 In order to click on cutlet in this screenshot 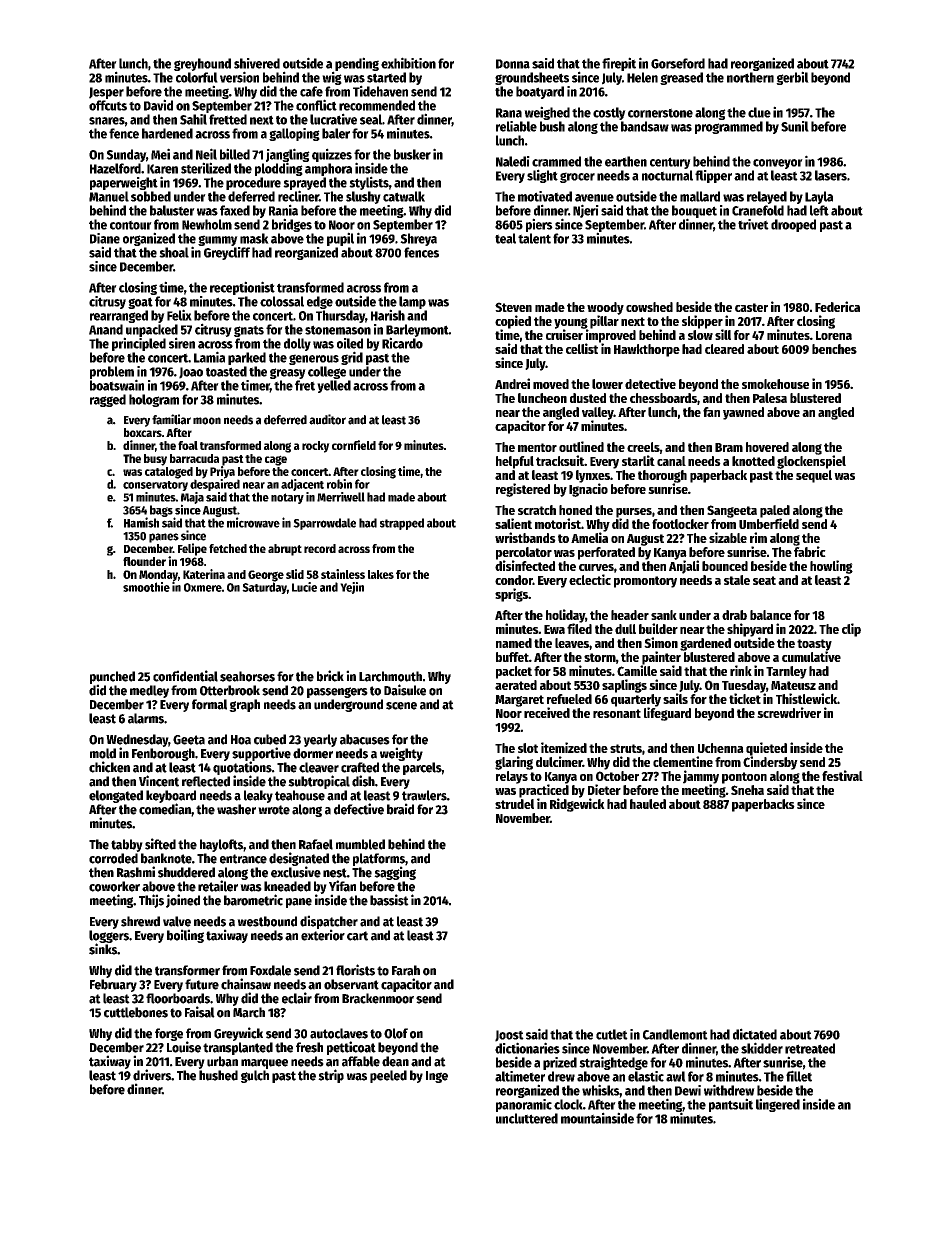, I will do `click(612, 1034)`.
